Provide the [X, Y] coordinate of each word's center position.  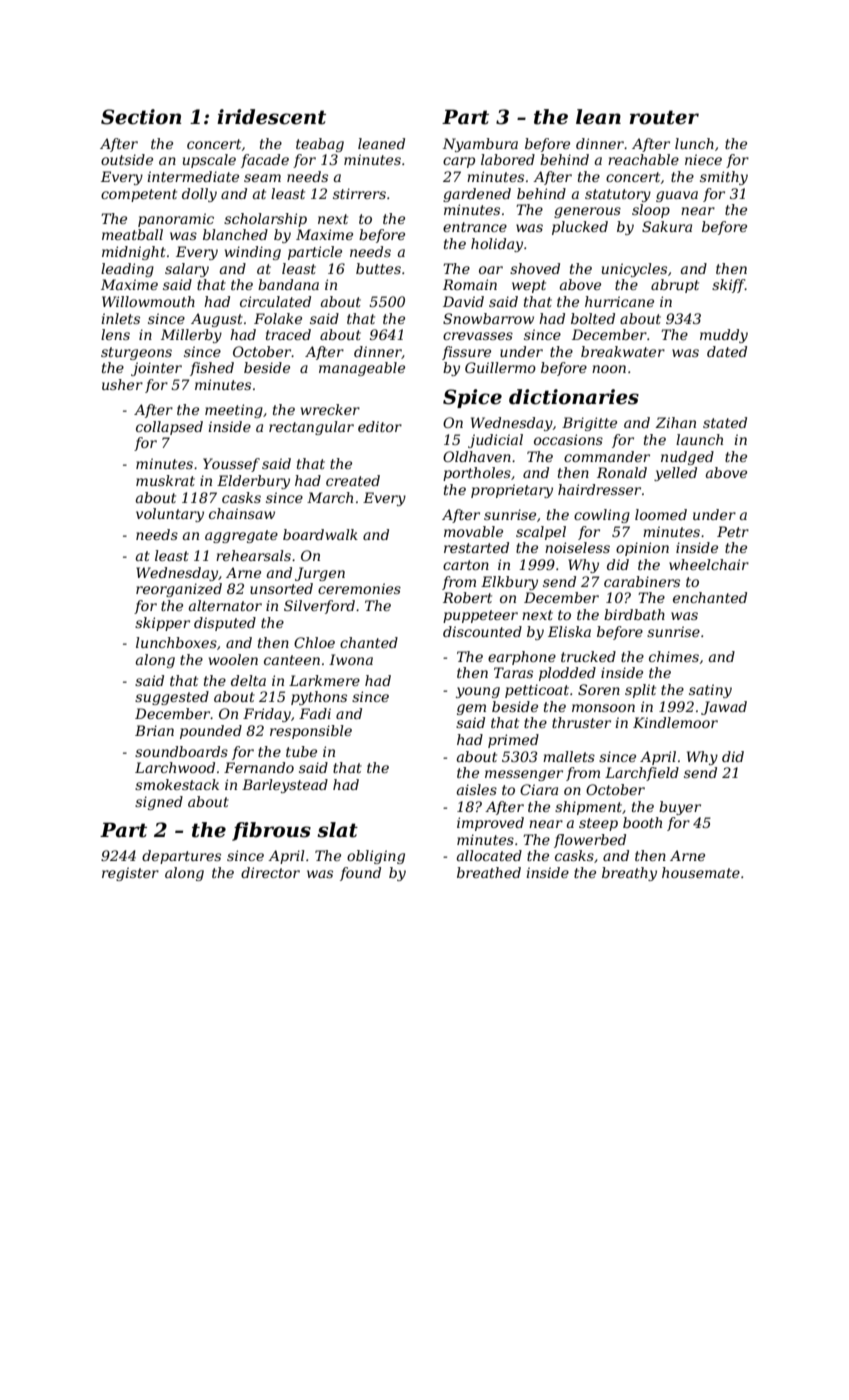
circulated [275, 301]
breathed [489, 872]
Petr [733, 531]
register [130, 874]
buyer [680, 808]
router [664, 117]
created [353, 480]
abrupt [675, 286]
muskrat [165, 480]
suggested [172, 698]
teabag [320, 145]
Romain [470, 284]
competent [139, 195]
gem [471, 709]
